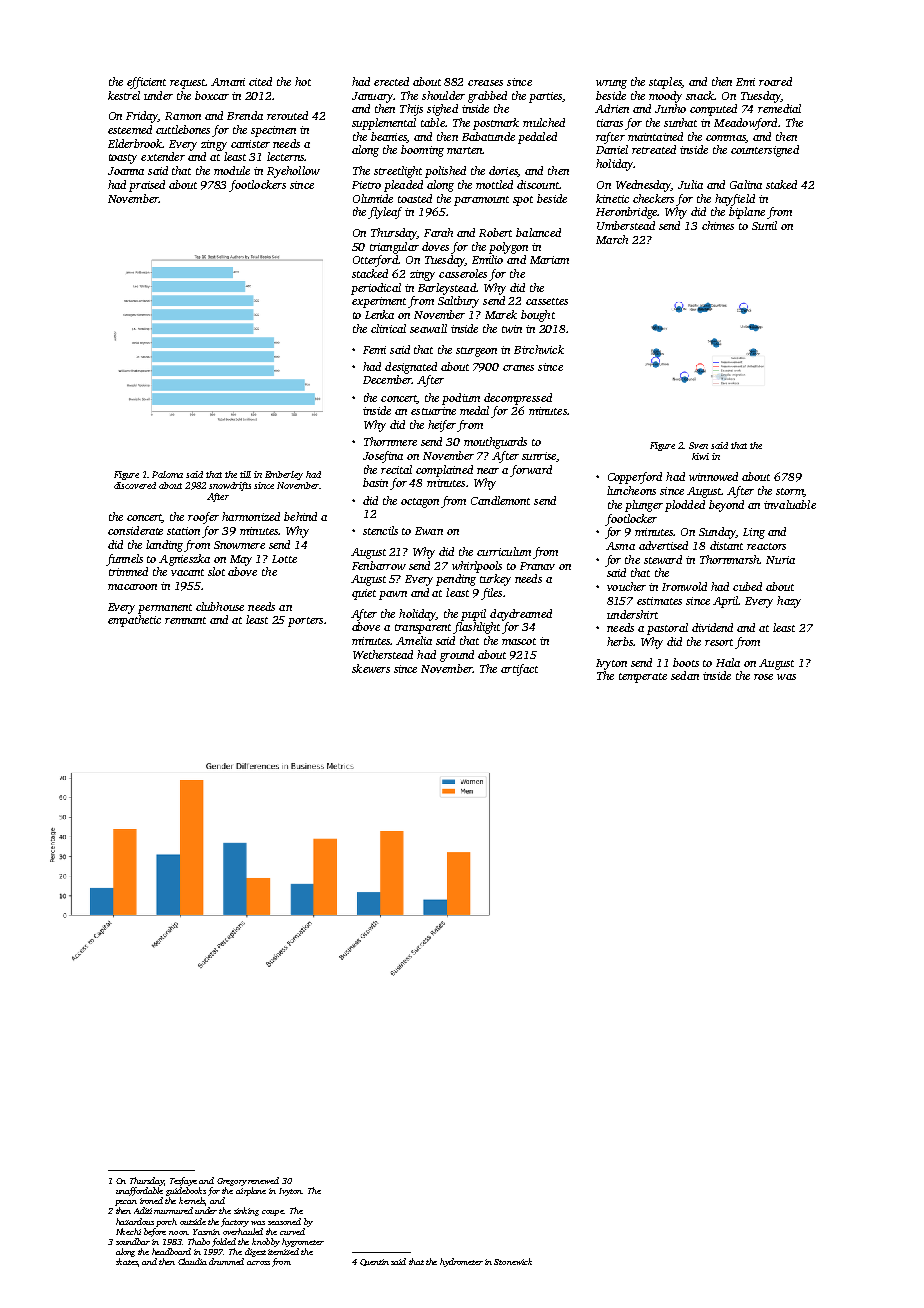  What do you see at coordinates (698, 445) in the screenshot?
I see `Sven` at bounding box center [698, 445].
